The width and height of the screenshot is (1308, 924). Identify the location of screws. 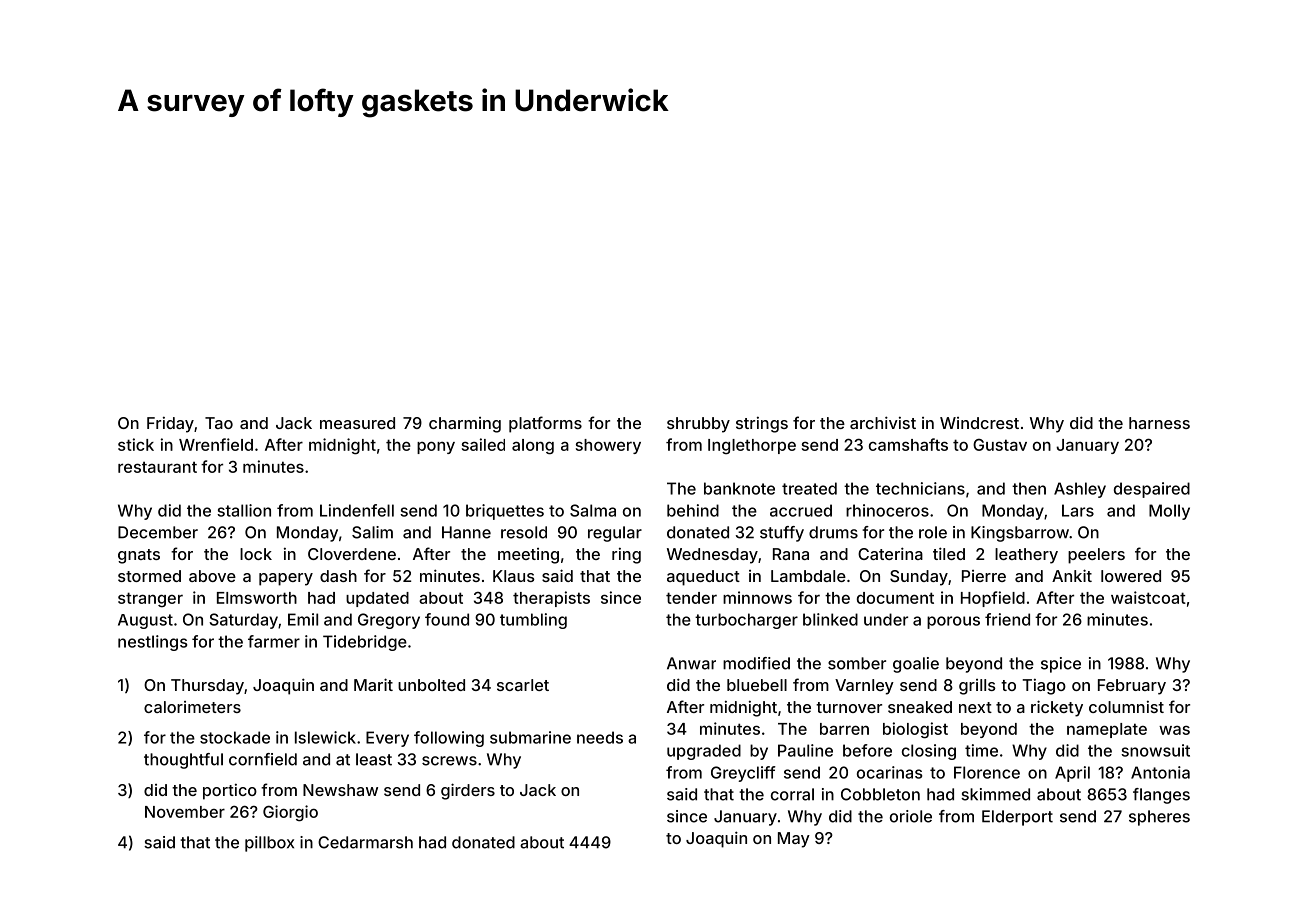
(449, 761).
